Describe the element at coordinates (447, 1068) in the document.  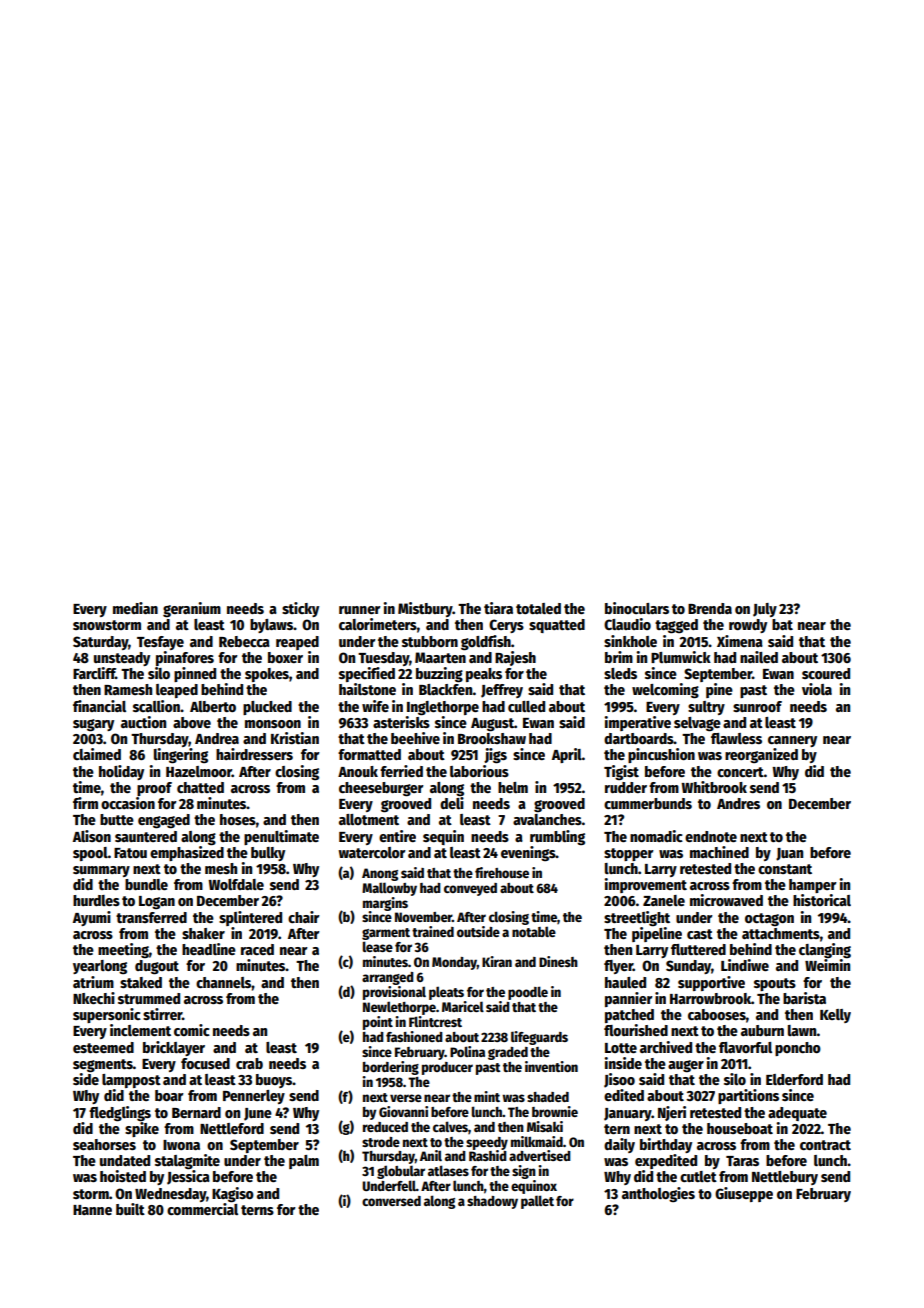
I see `producer` at that location.
